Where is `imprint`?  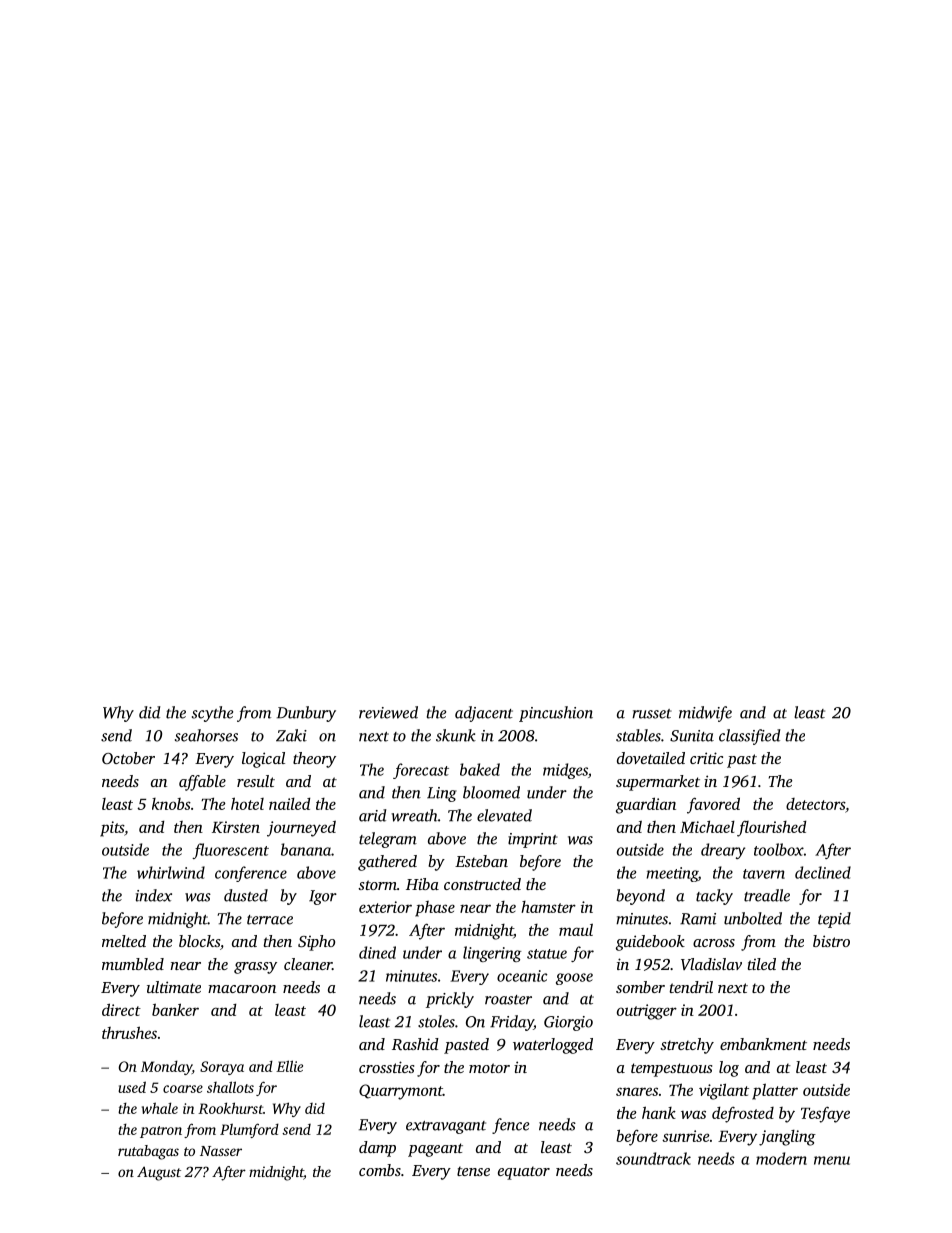 imprint is located at coordinates (533, 840).
